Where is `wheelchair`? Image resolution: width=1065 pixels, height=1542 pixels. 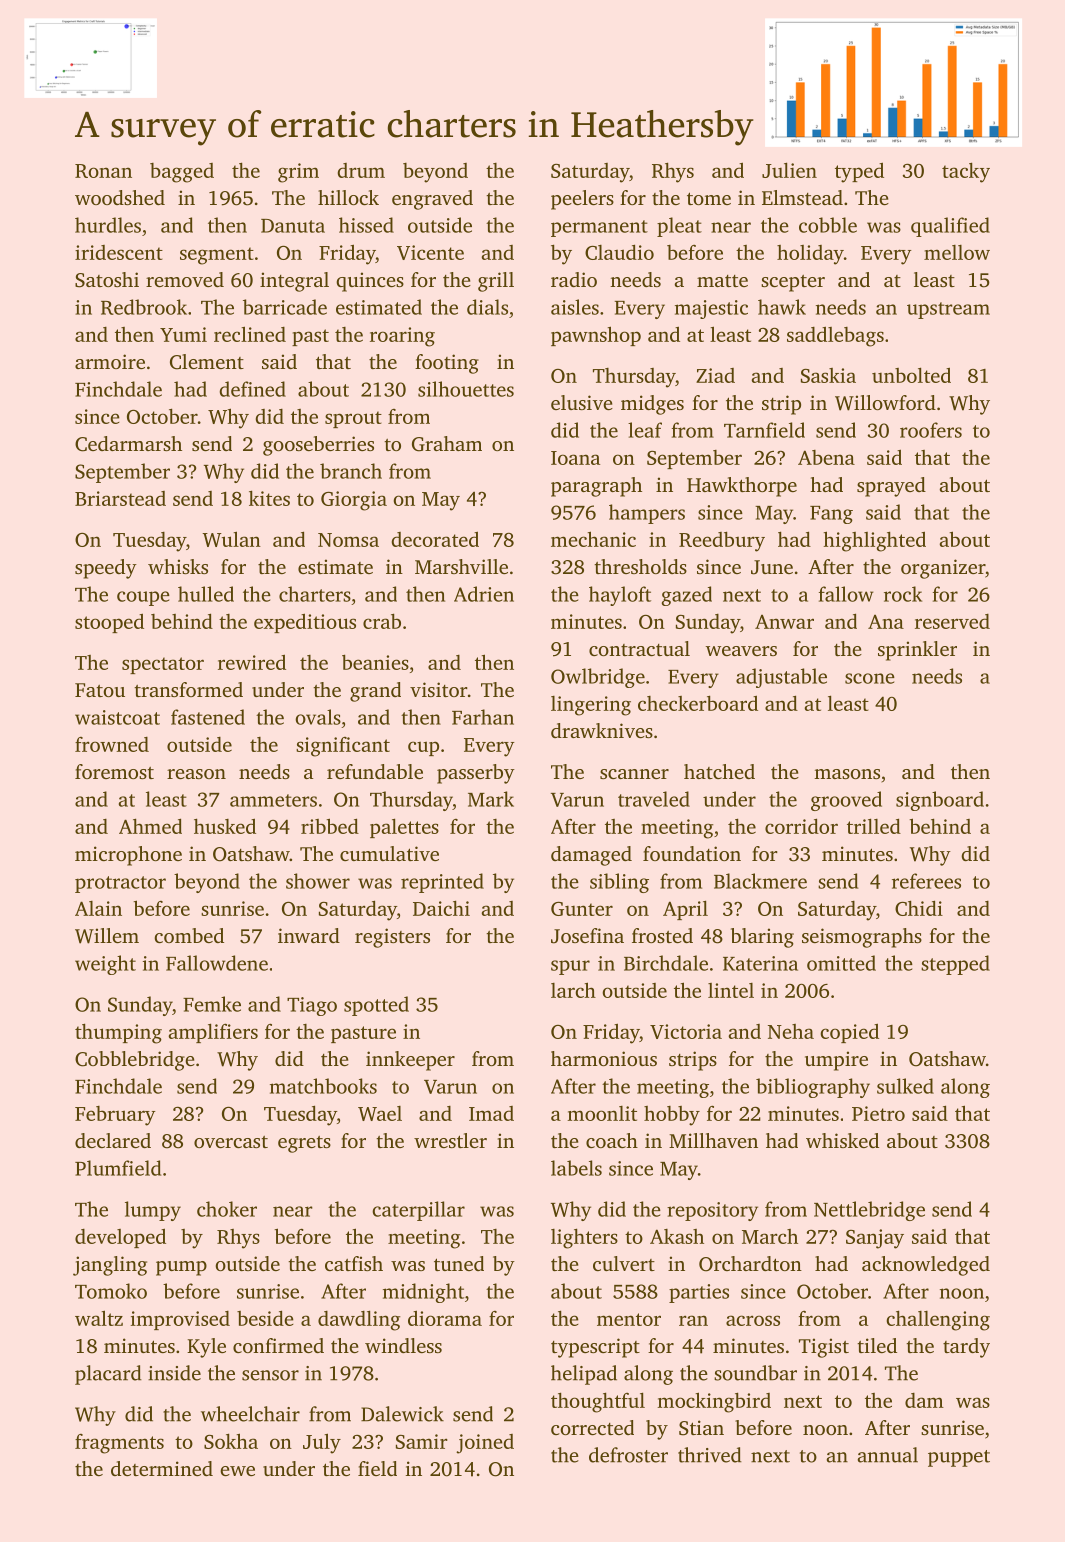
wheelchair is located at coordinates (250, 1414).
